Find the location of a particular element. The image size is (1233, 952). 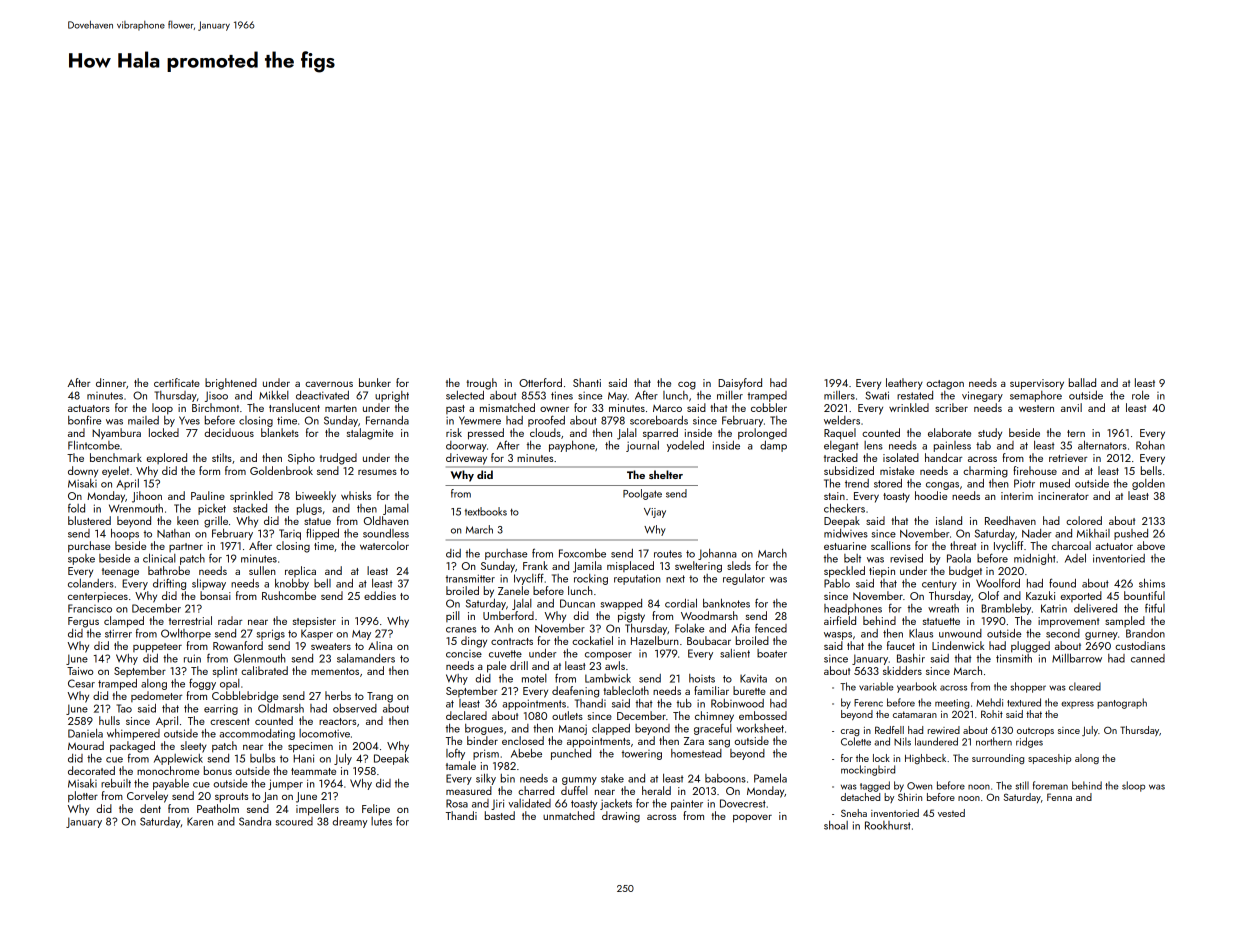

fenced is located at coordinates (771, 628).
